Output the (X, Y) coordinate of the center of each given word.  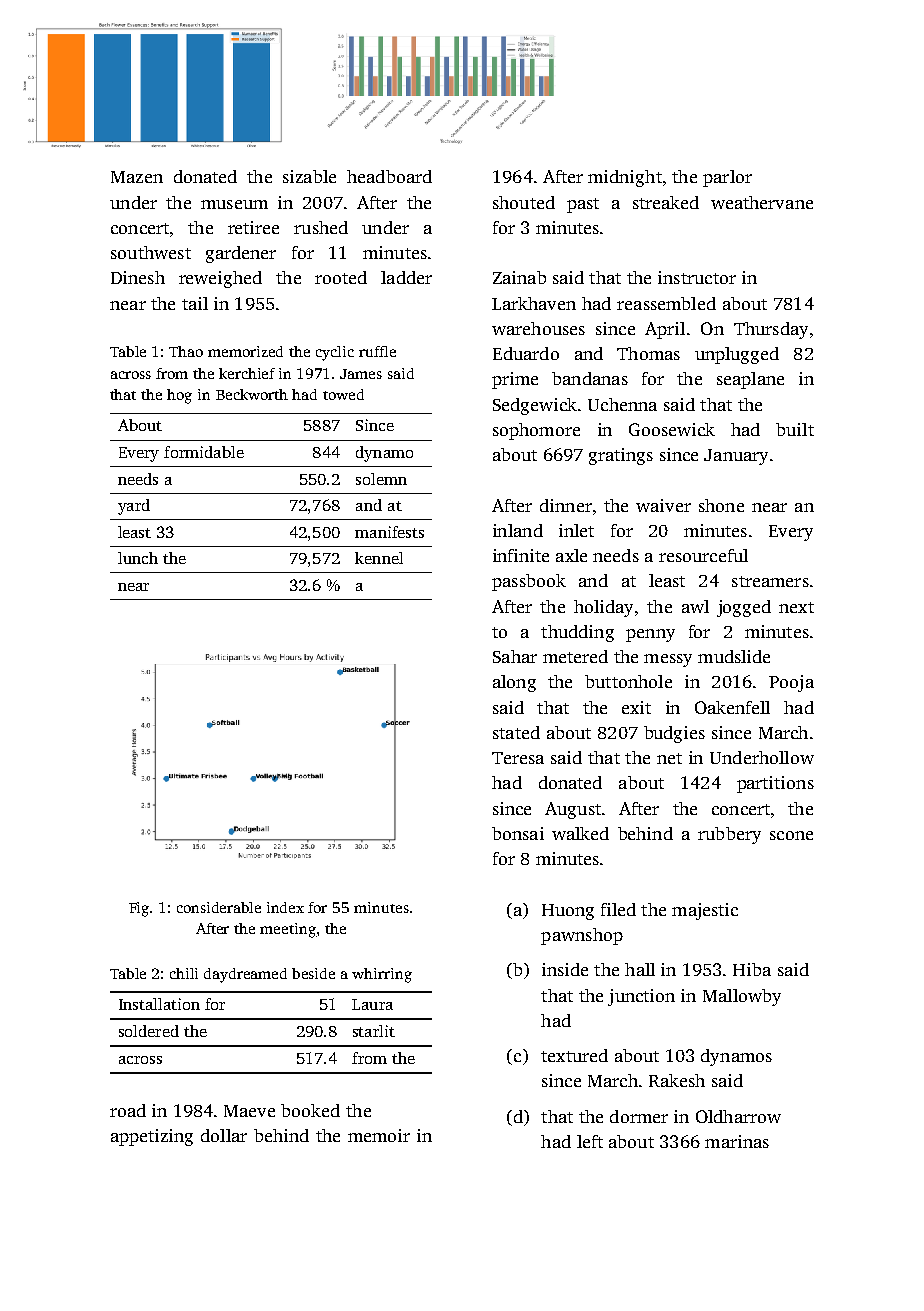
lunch (138, 558)
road (128, 1110)
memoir (379, 1135)
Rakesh (677, 1080)
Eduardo (526, 353)
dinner (566, 505)
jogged (744, 608)
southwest (151, 252)
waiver (663, 505)
